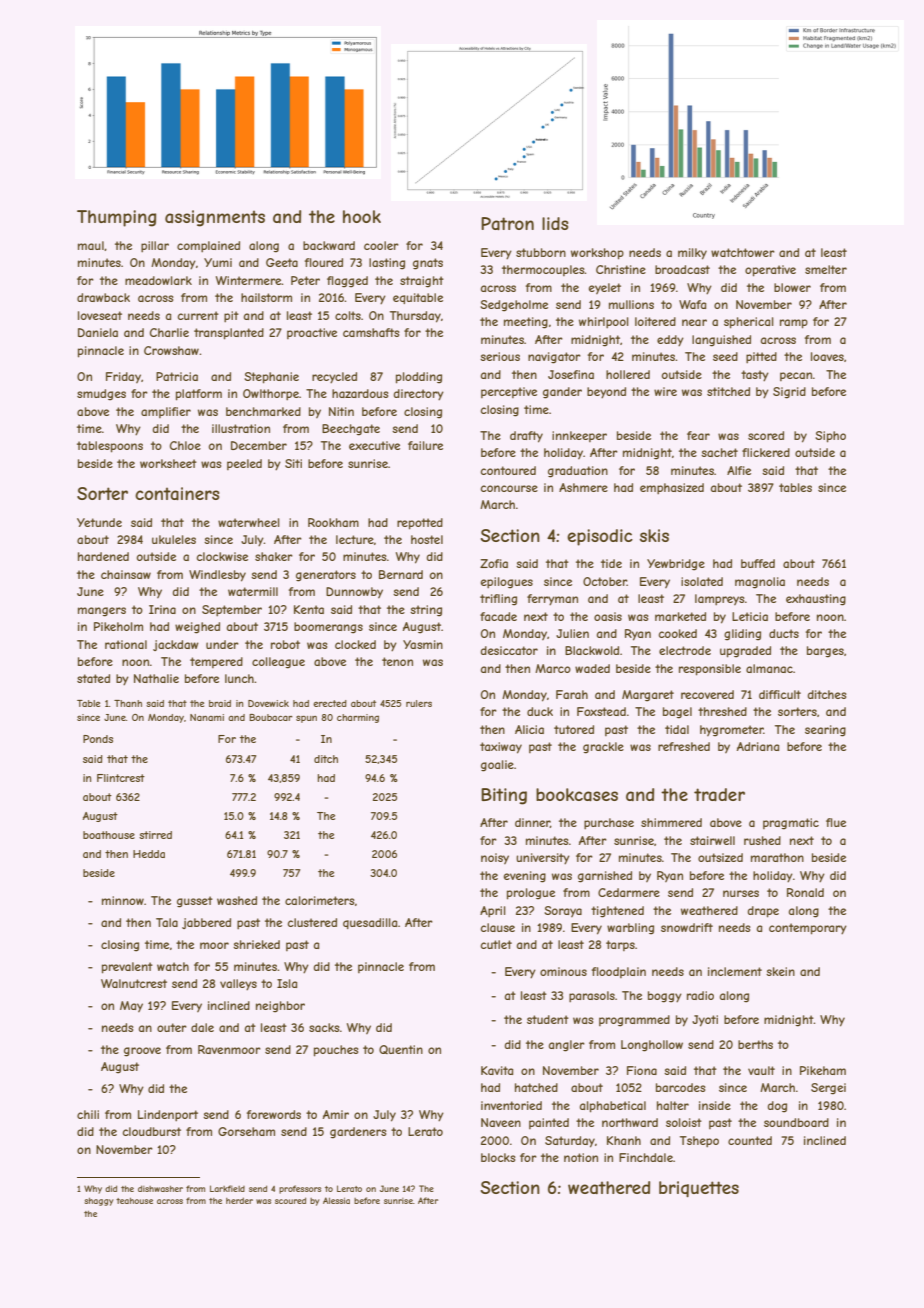 The image size is (924, 1308). I want to click on pillar, so click(155, 247).
